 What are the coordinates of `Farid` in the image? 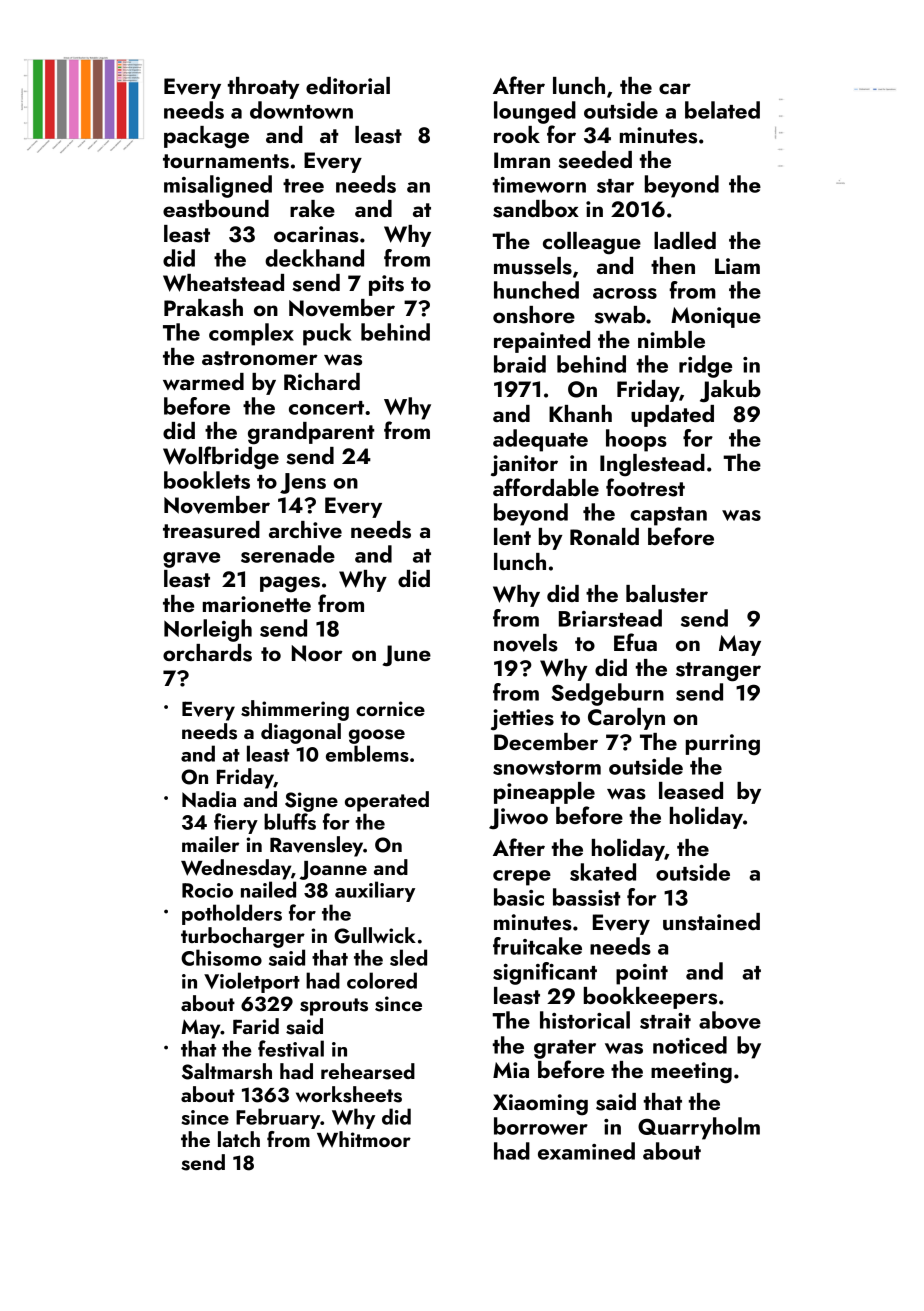 It's located at (256, 1026).
